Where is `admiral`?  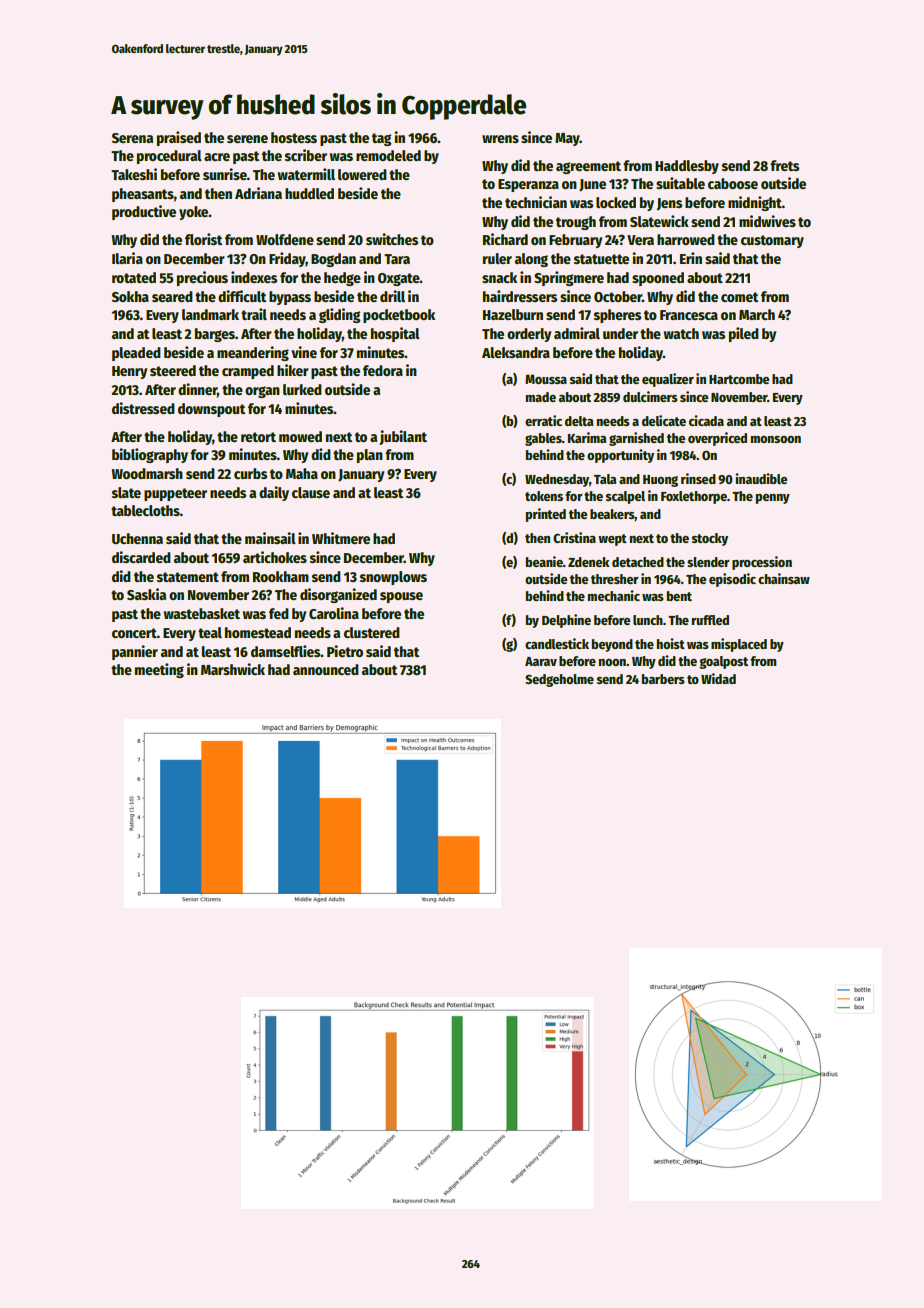 admiral is located at coordinates (577, 333).
